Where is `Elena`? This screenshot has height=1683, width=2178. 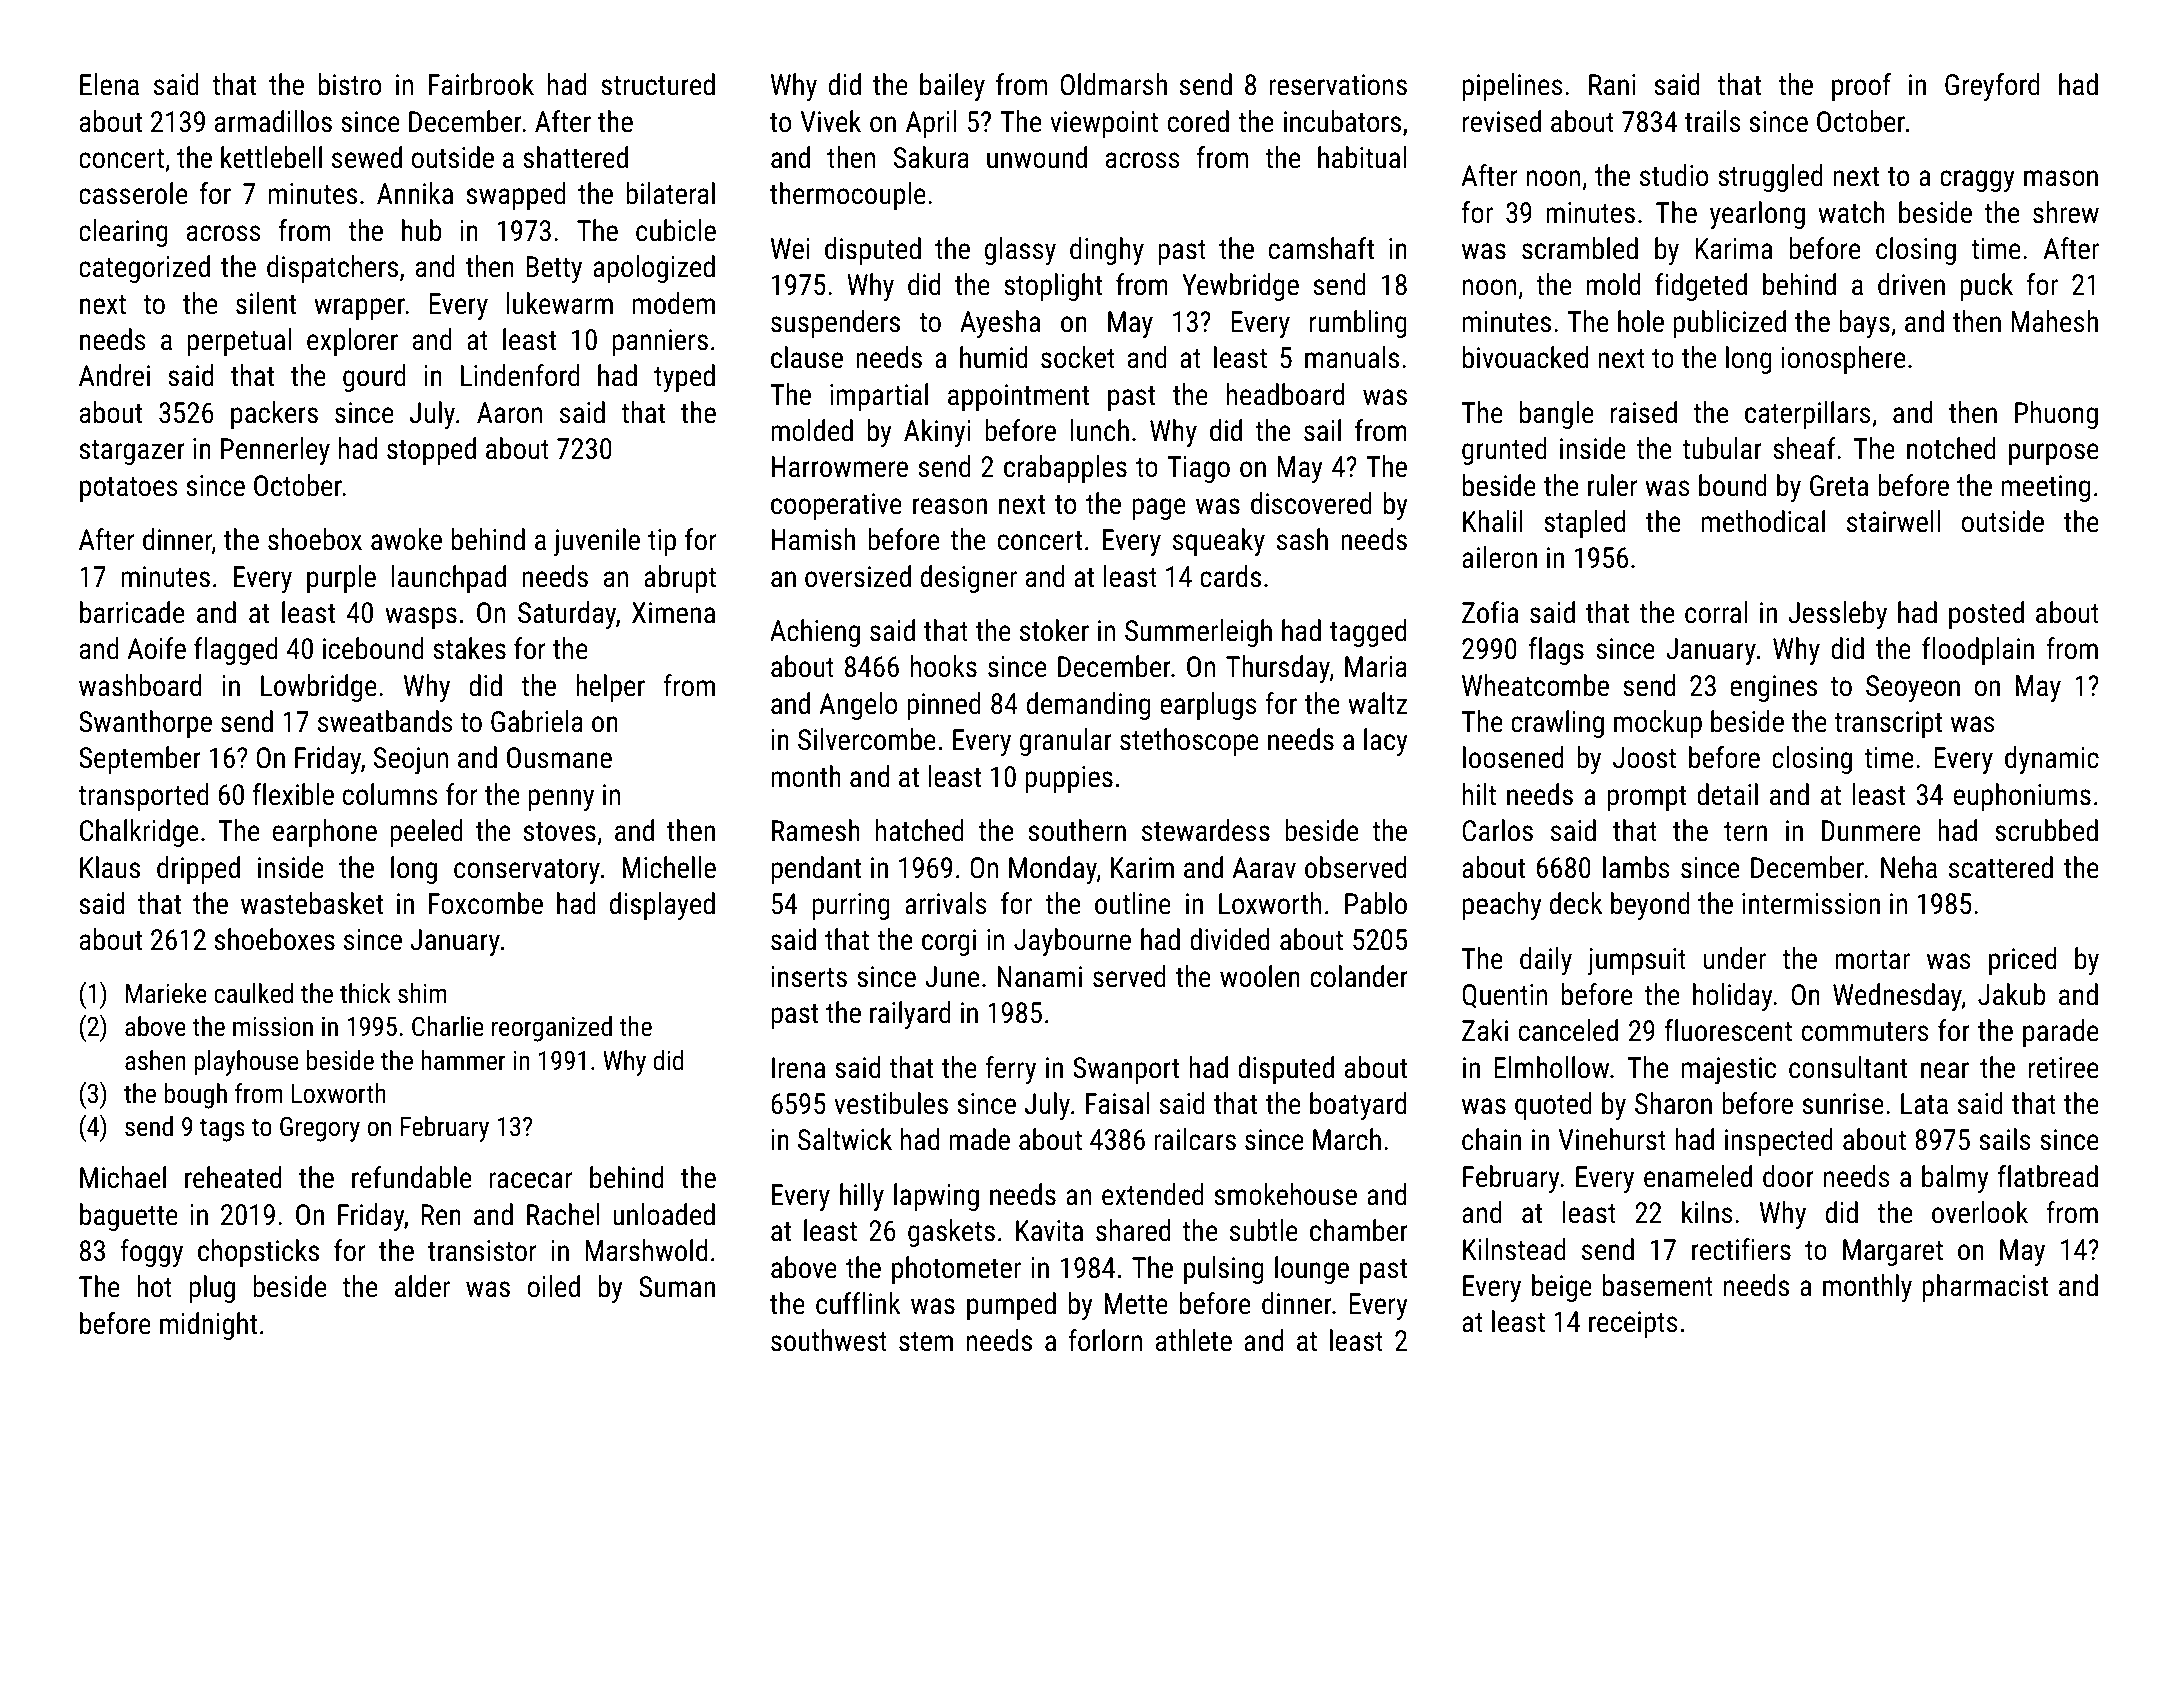
Elena is located at coordinates (109, 84).
